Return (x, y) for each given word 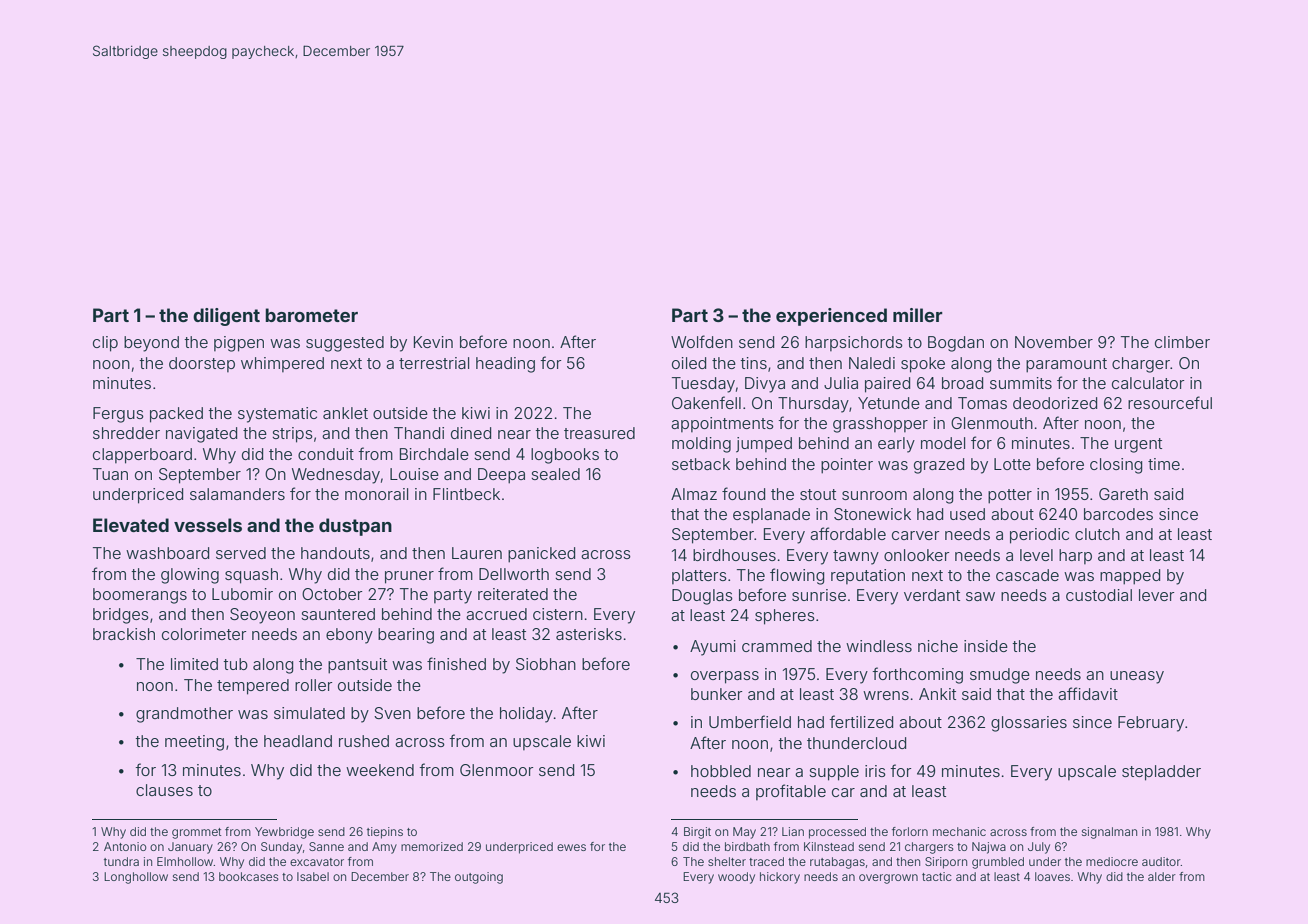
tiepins (385, 833)
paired (887, 385)
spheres (785, 617)
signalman (1109, 833)
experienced (831, 317)
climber (1182, 342)
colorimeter (204, 634)
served (241, 553)
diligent (226, 317)
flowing (797, 576)
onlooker (916, 555)
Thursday (813, 405)
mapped (1130, 577)
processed (837, 833)
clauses (164, 790)
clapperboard (142, 456)
